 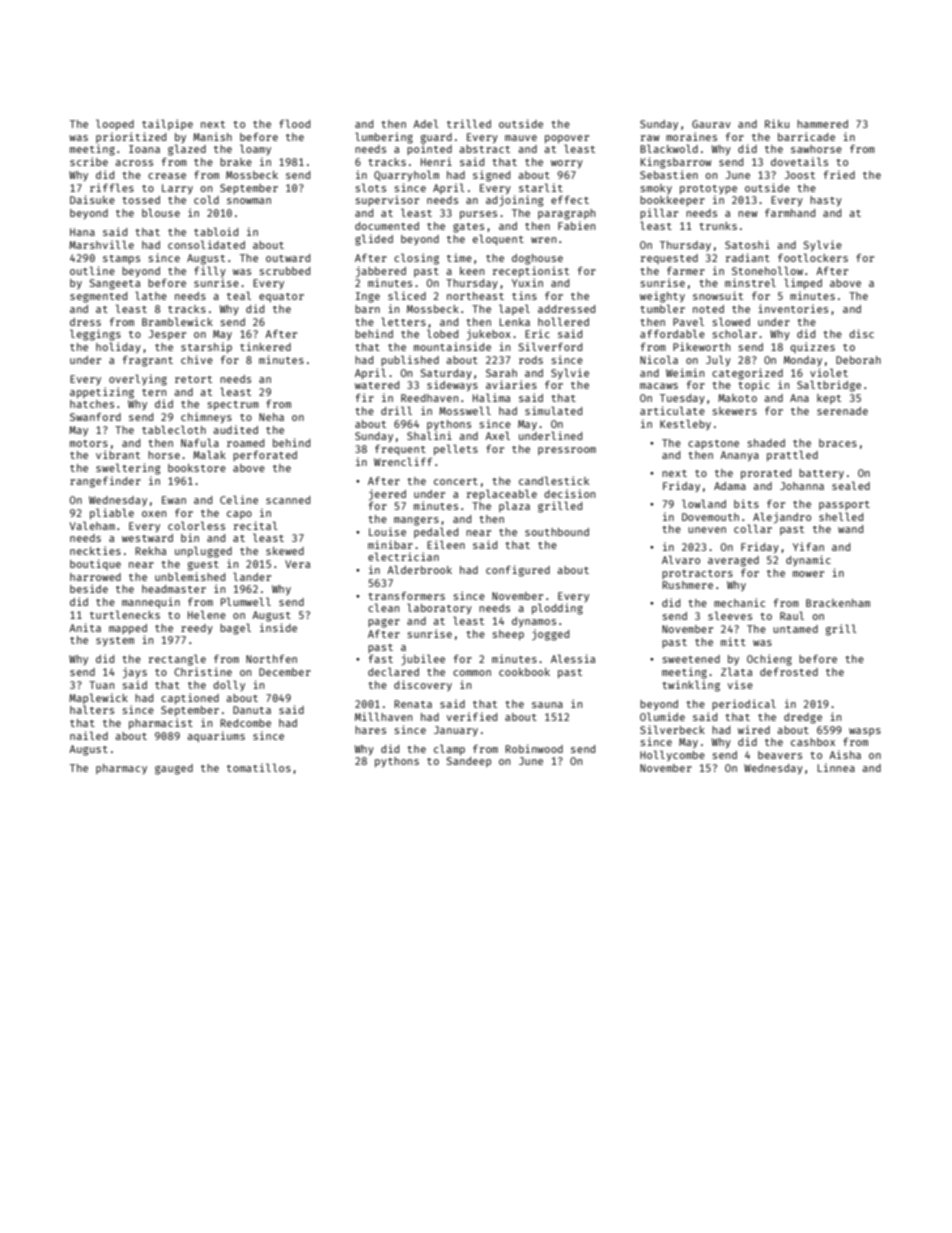 I want to click on looped, so click(x=115, y=124).
